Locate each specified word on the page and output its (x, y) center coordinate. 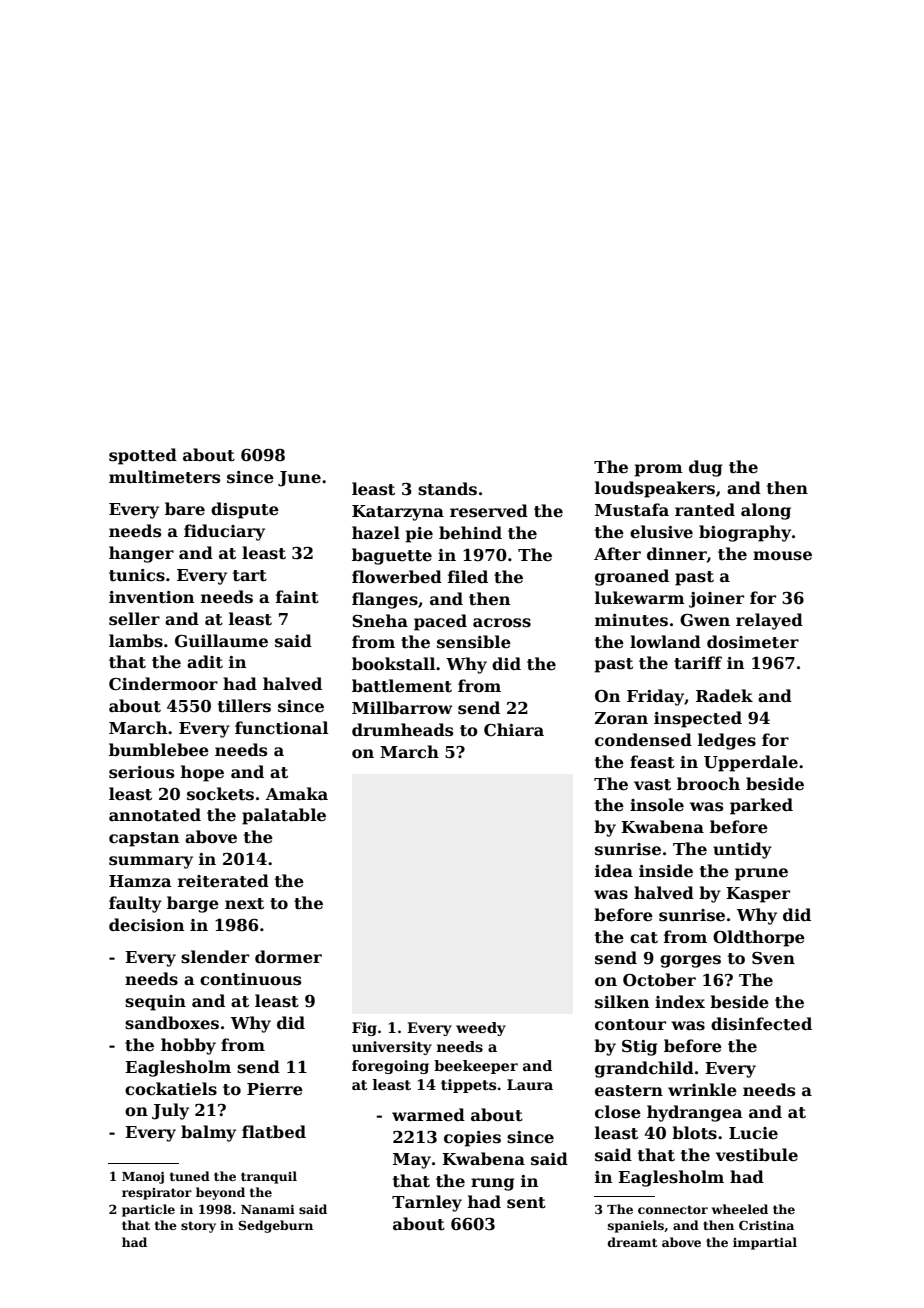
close (618, 1112)
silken (622, 1002)
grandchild (644, 1069)
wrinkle (702, 1089)
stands (447, 489)
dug (705, 468)
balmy (208, 1133)
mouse (782, 556)
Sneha (380, 621)
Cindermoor (163, 684)
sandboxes (172, 1023)
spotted (143, 456)
